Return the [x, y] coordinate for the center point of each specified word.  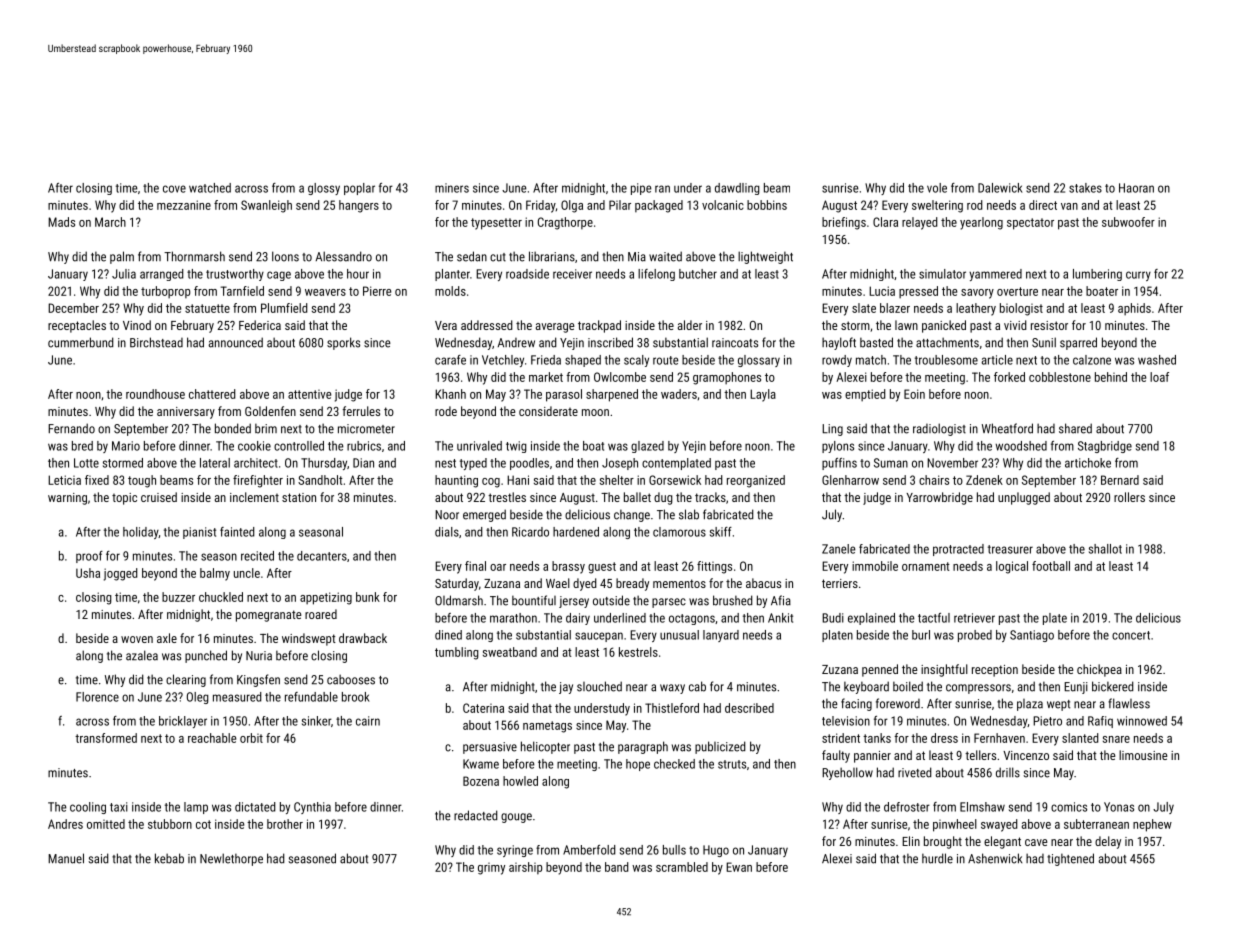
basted [876, 342]
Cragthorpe [565, 223]
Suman [891, 463]
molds [450, 291]
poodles [529, 464]
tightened [1070, 859]
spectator [1030, 224]
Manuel [66, 858]
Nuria [259, 656]
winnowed [1142, 721]
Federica [260, 325]
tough [142, 481]
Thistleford [672, 708]
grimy [491, 869]
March [110, 222]
